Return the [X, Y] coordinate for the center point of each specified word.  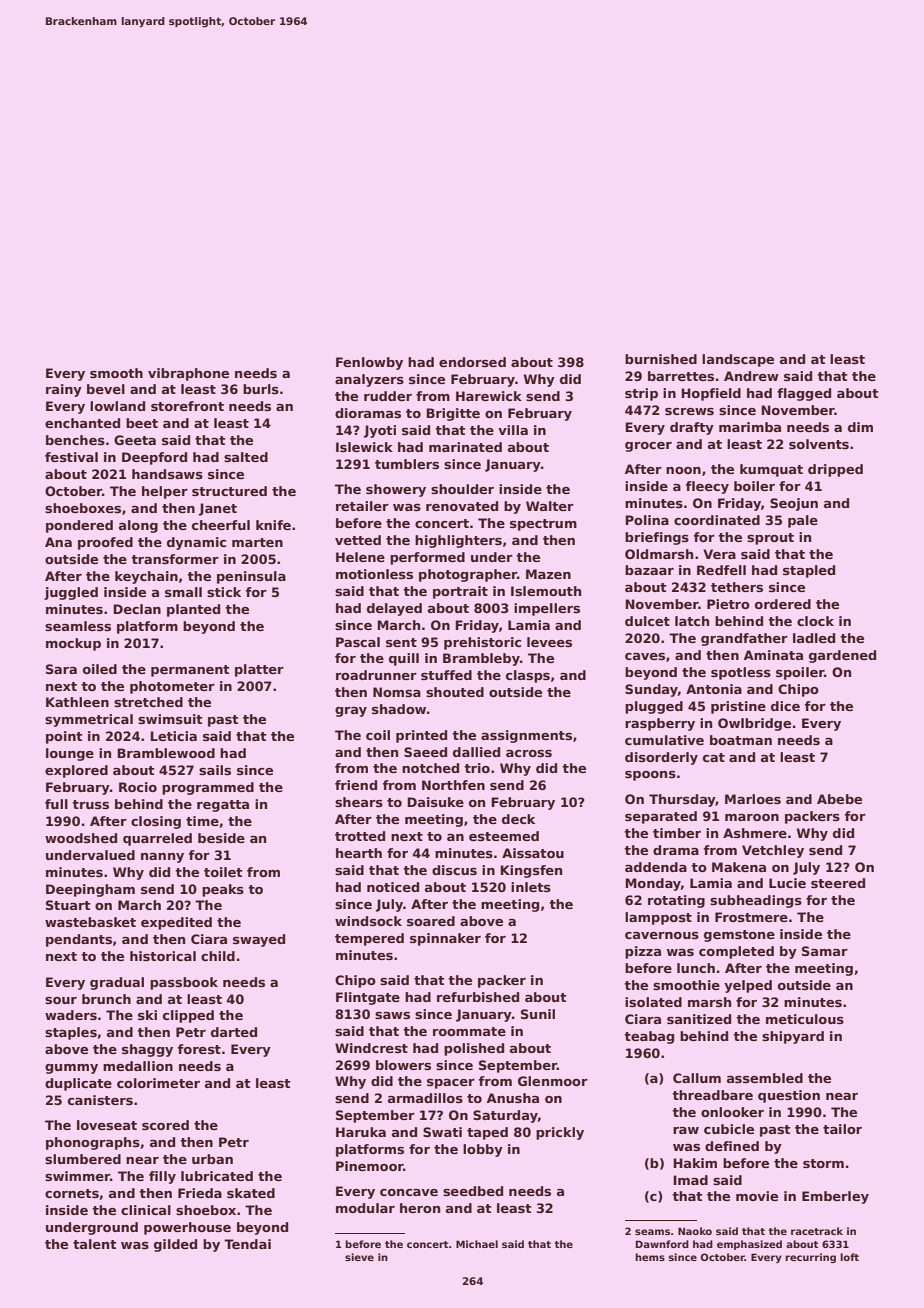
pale [803, 521]
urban [212, 1159]
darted [234, 1032]
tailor [842, 1129]
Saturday [505, 1116]
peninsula [251, 577]
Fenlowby [369, 363]
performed [427, 558]
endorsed [472, 362]
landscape [738, 360]
